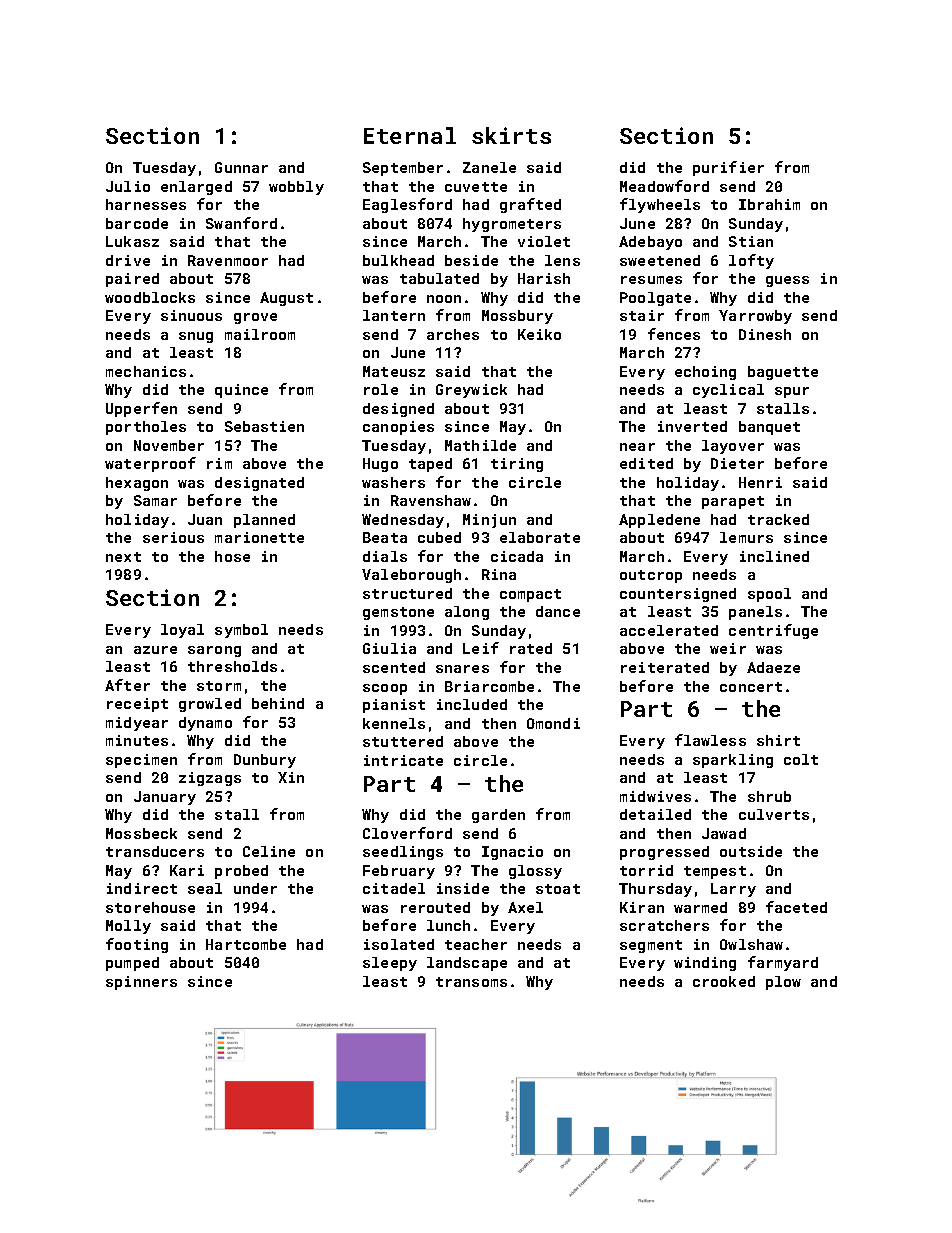 The height and width of the screenshot is (1233, 952). What do you see at coordinates (128, 186) in the screenshot?
I see `Julio` at bounding box center [128, 186].
